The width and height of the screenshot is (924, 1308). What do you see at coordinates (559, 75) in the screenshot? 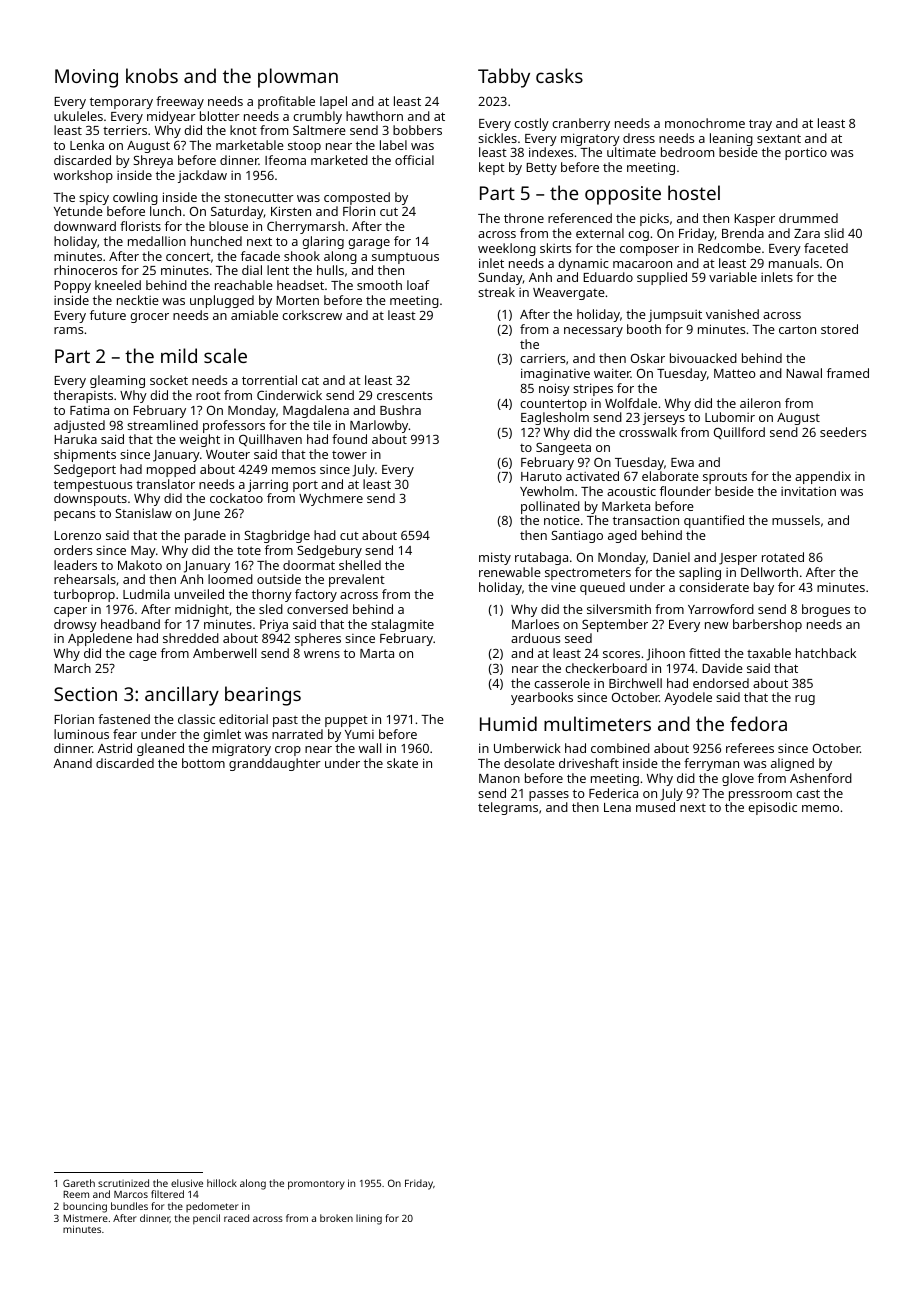
I see `casks` at bounding box center [559, 75].
